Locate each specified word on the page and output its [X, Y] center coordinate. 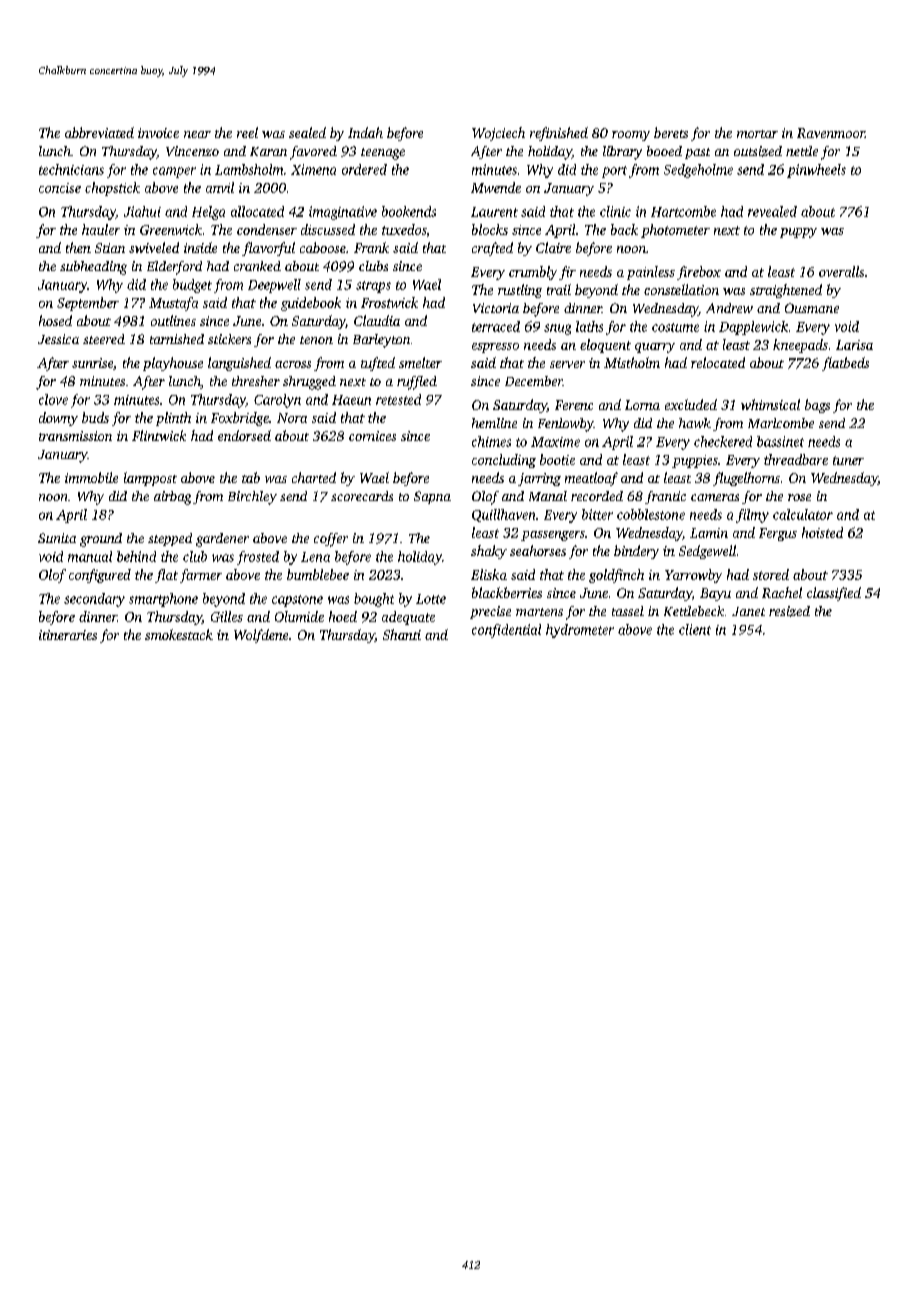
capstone [297, 601]
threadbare [796, 459]
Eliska [489, 574]
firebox [699, 273]
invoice [158, 133]
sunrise [92, 363]
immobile [91, 477]
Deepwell [274, 286]
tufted [378, 364]
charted [314, 477]
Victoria [496, 308]
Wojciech [498, 134]
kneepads [800, 346]
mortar [757, 134]
